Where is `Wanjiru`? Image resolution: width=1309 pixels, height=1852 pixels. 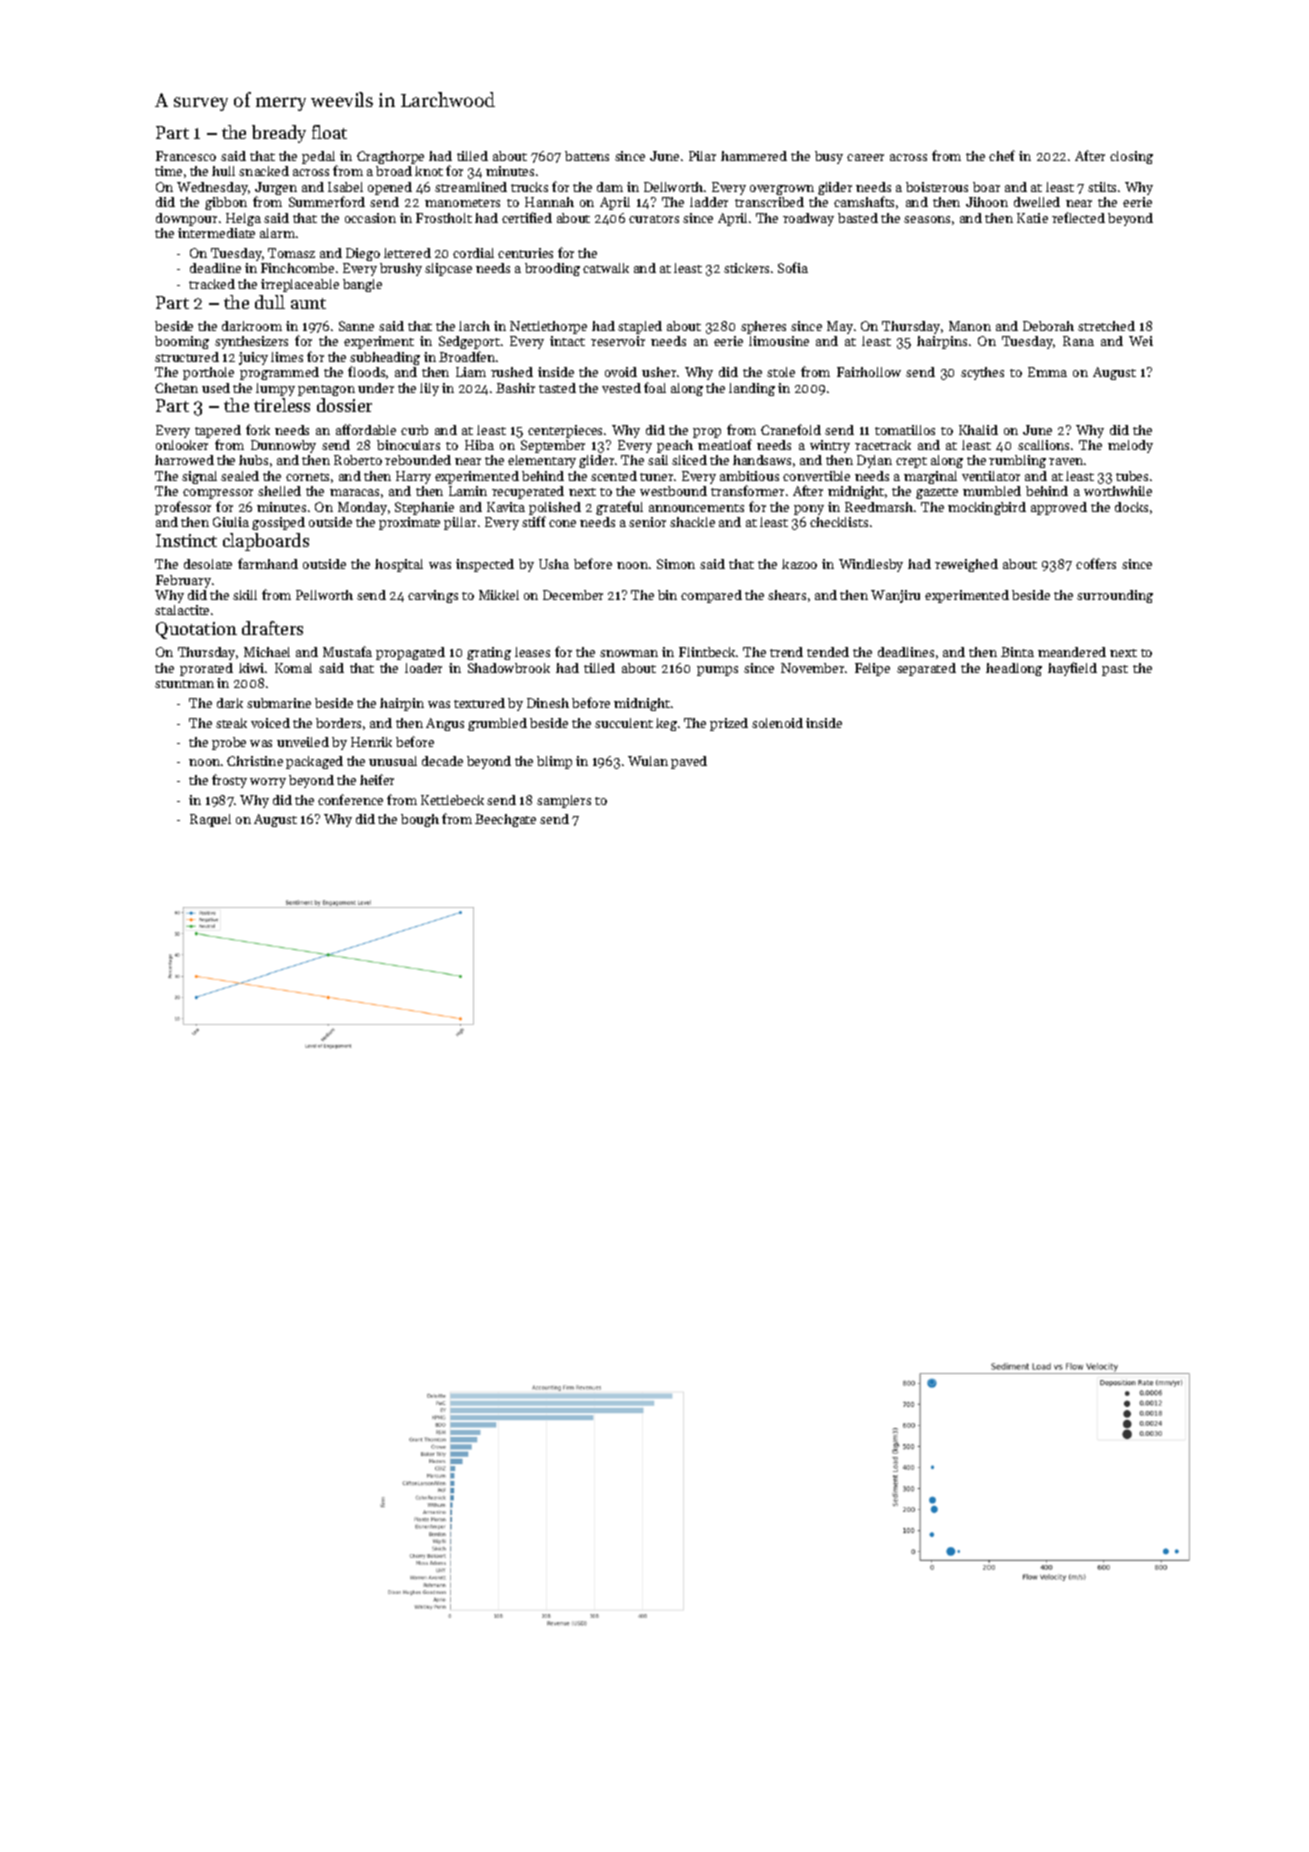 Wanjiru is located at coordinates (895, 596).
